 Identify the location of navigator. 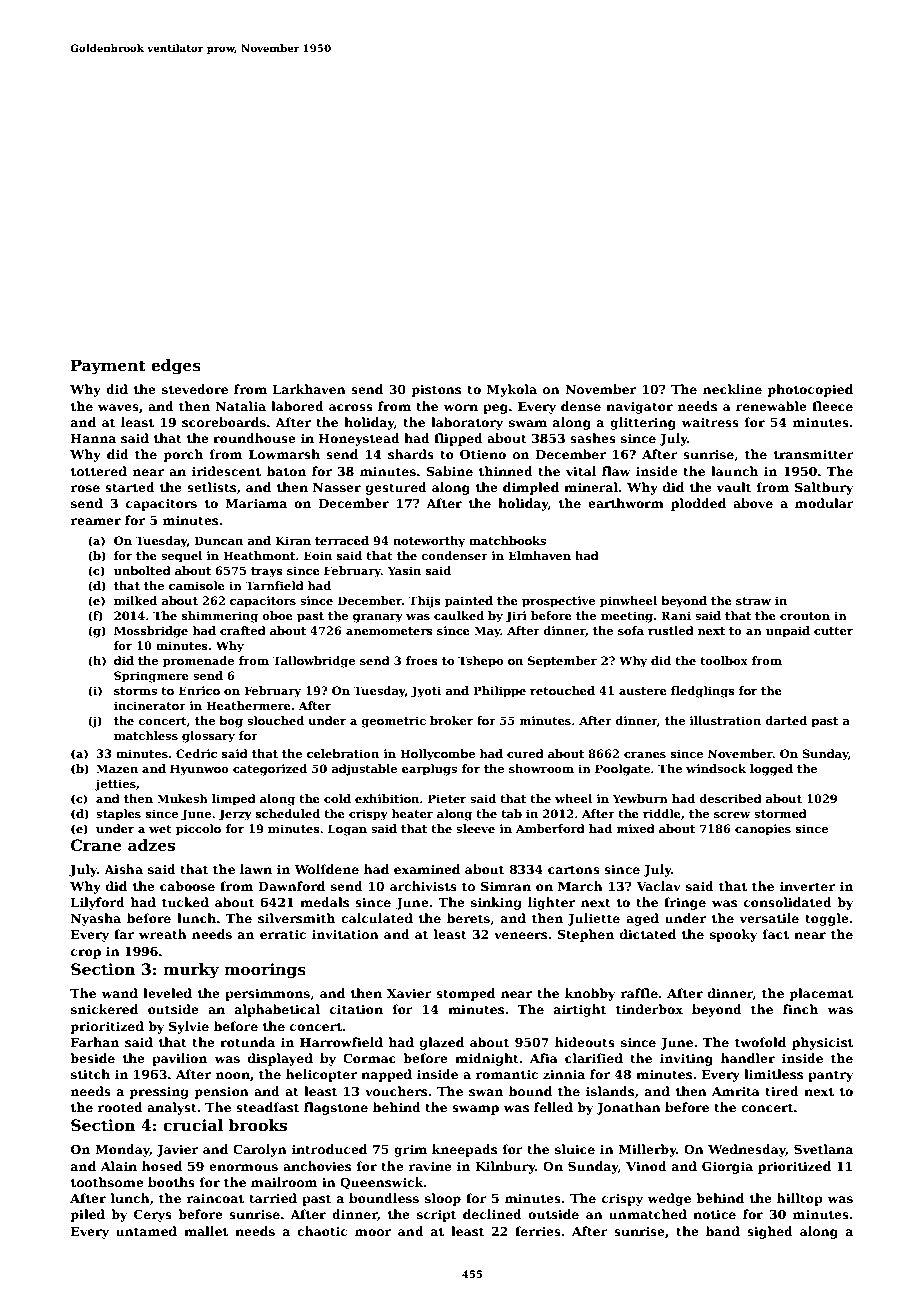
(639, 407).
